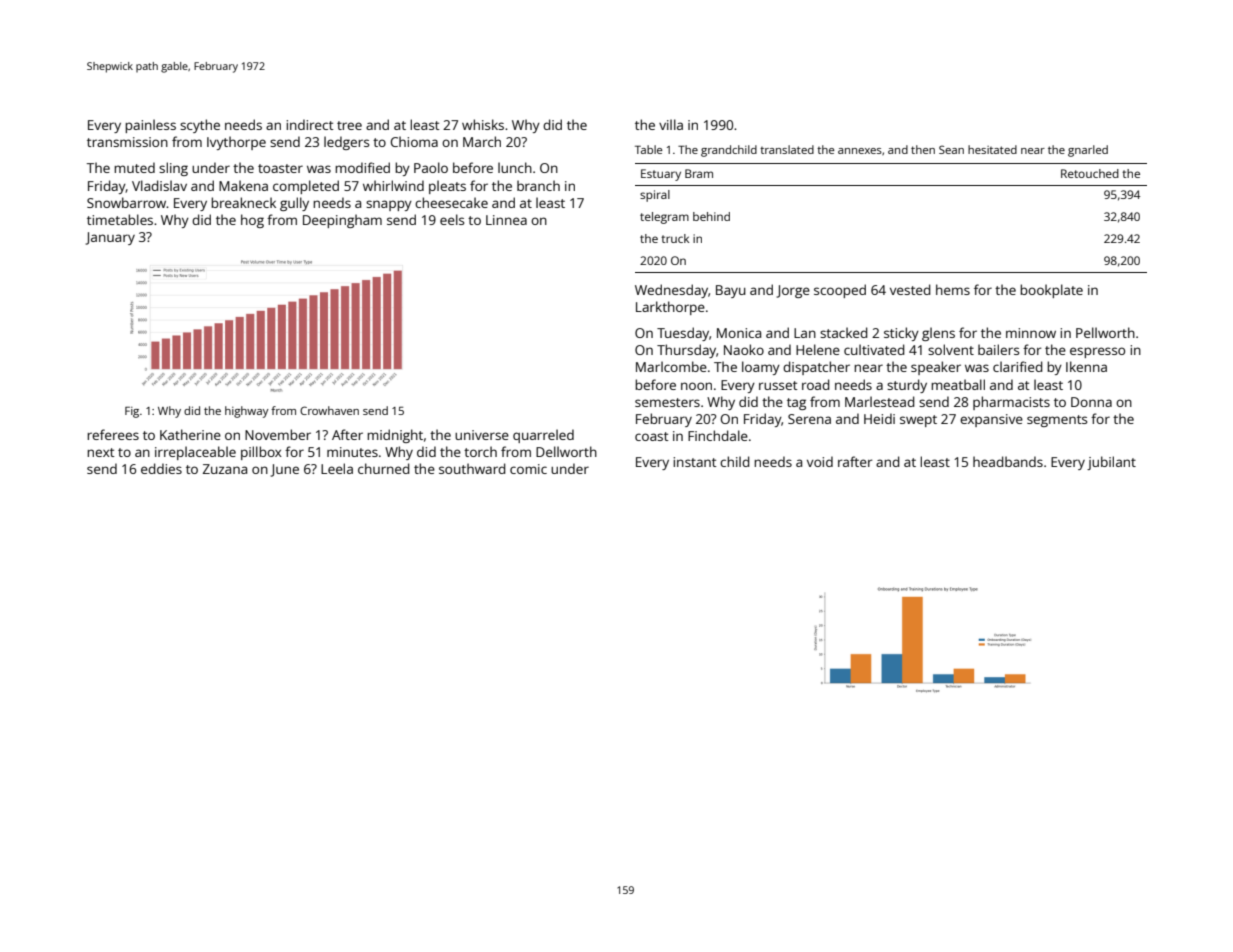 The height and width of the image is (952, 1233). What do you see at coordinates (1051, 291) in the image?
I see `bookplate` at bounding box center [1051, 291].
